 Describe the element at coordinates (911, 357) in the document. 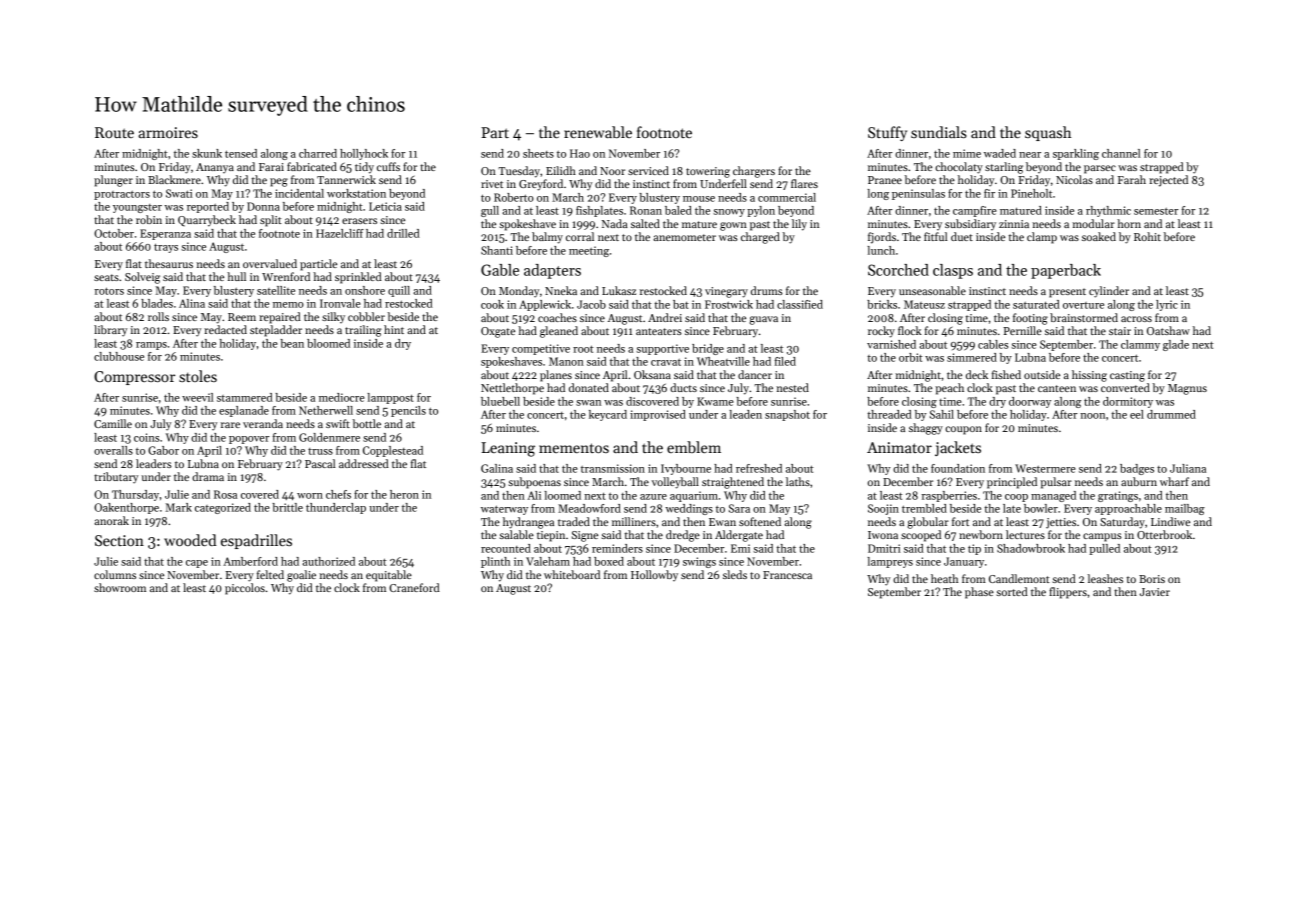

I see `orbit` at that location.
